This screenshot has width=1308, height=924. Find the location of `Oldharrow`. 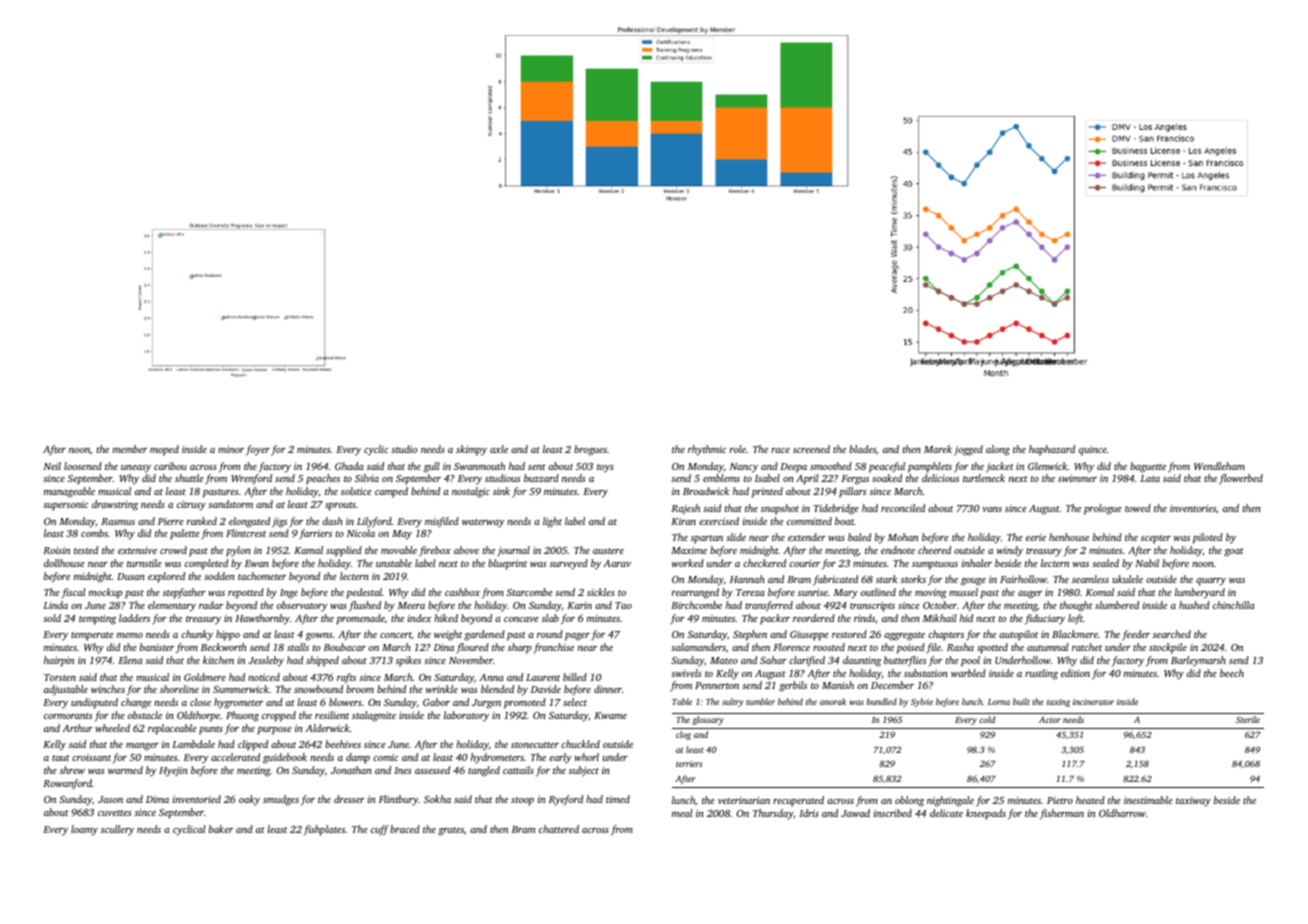

Oldharrow is located at coordinates (1122, 813).
